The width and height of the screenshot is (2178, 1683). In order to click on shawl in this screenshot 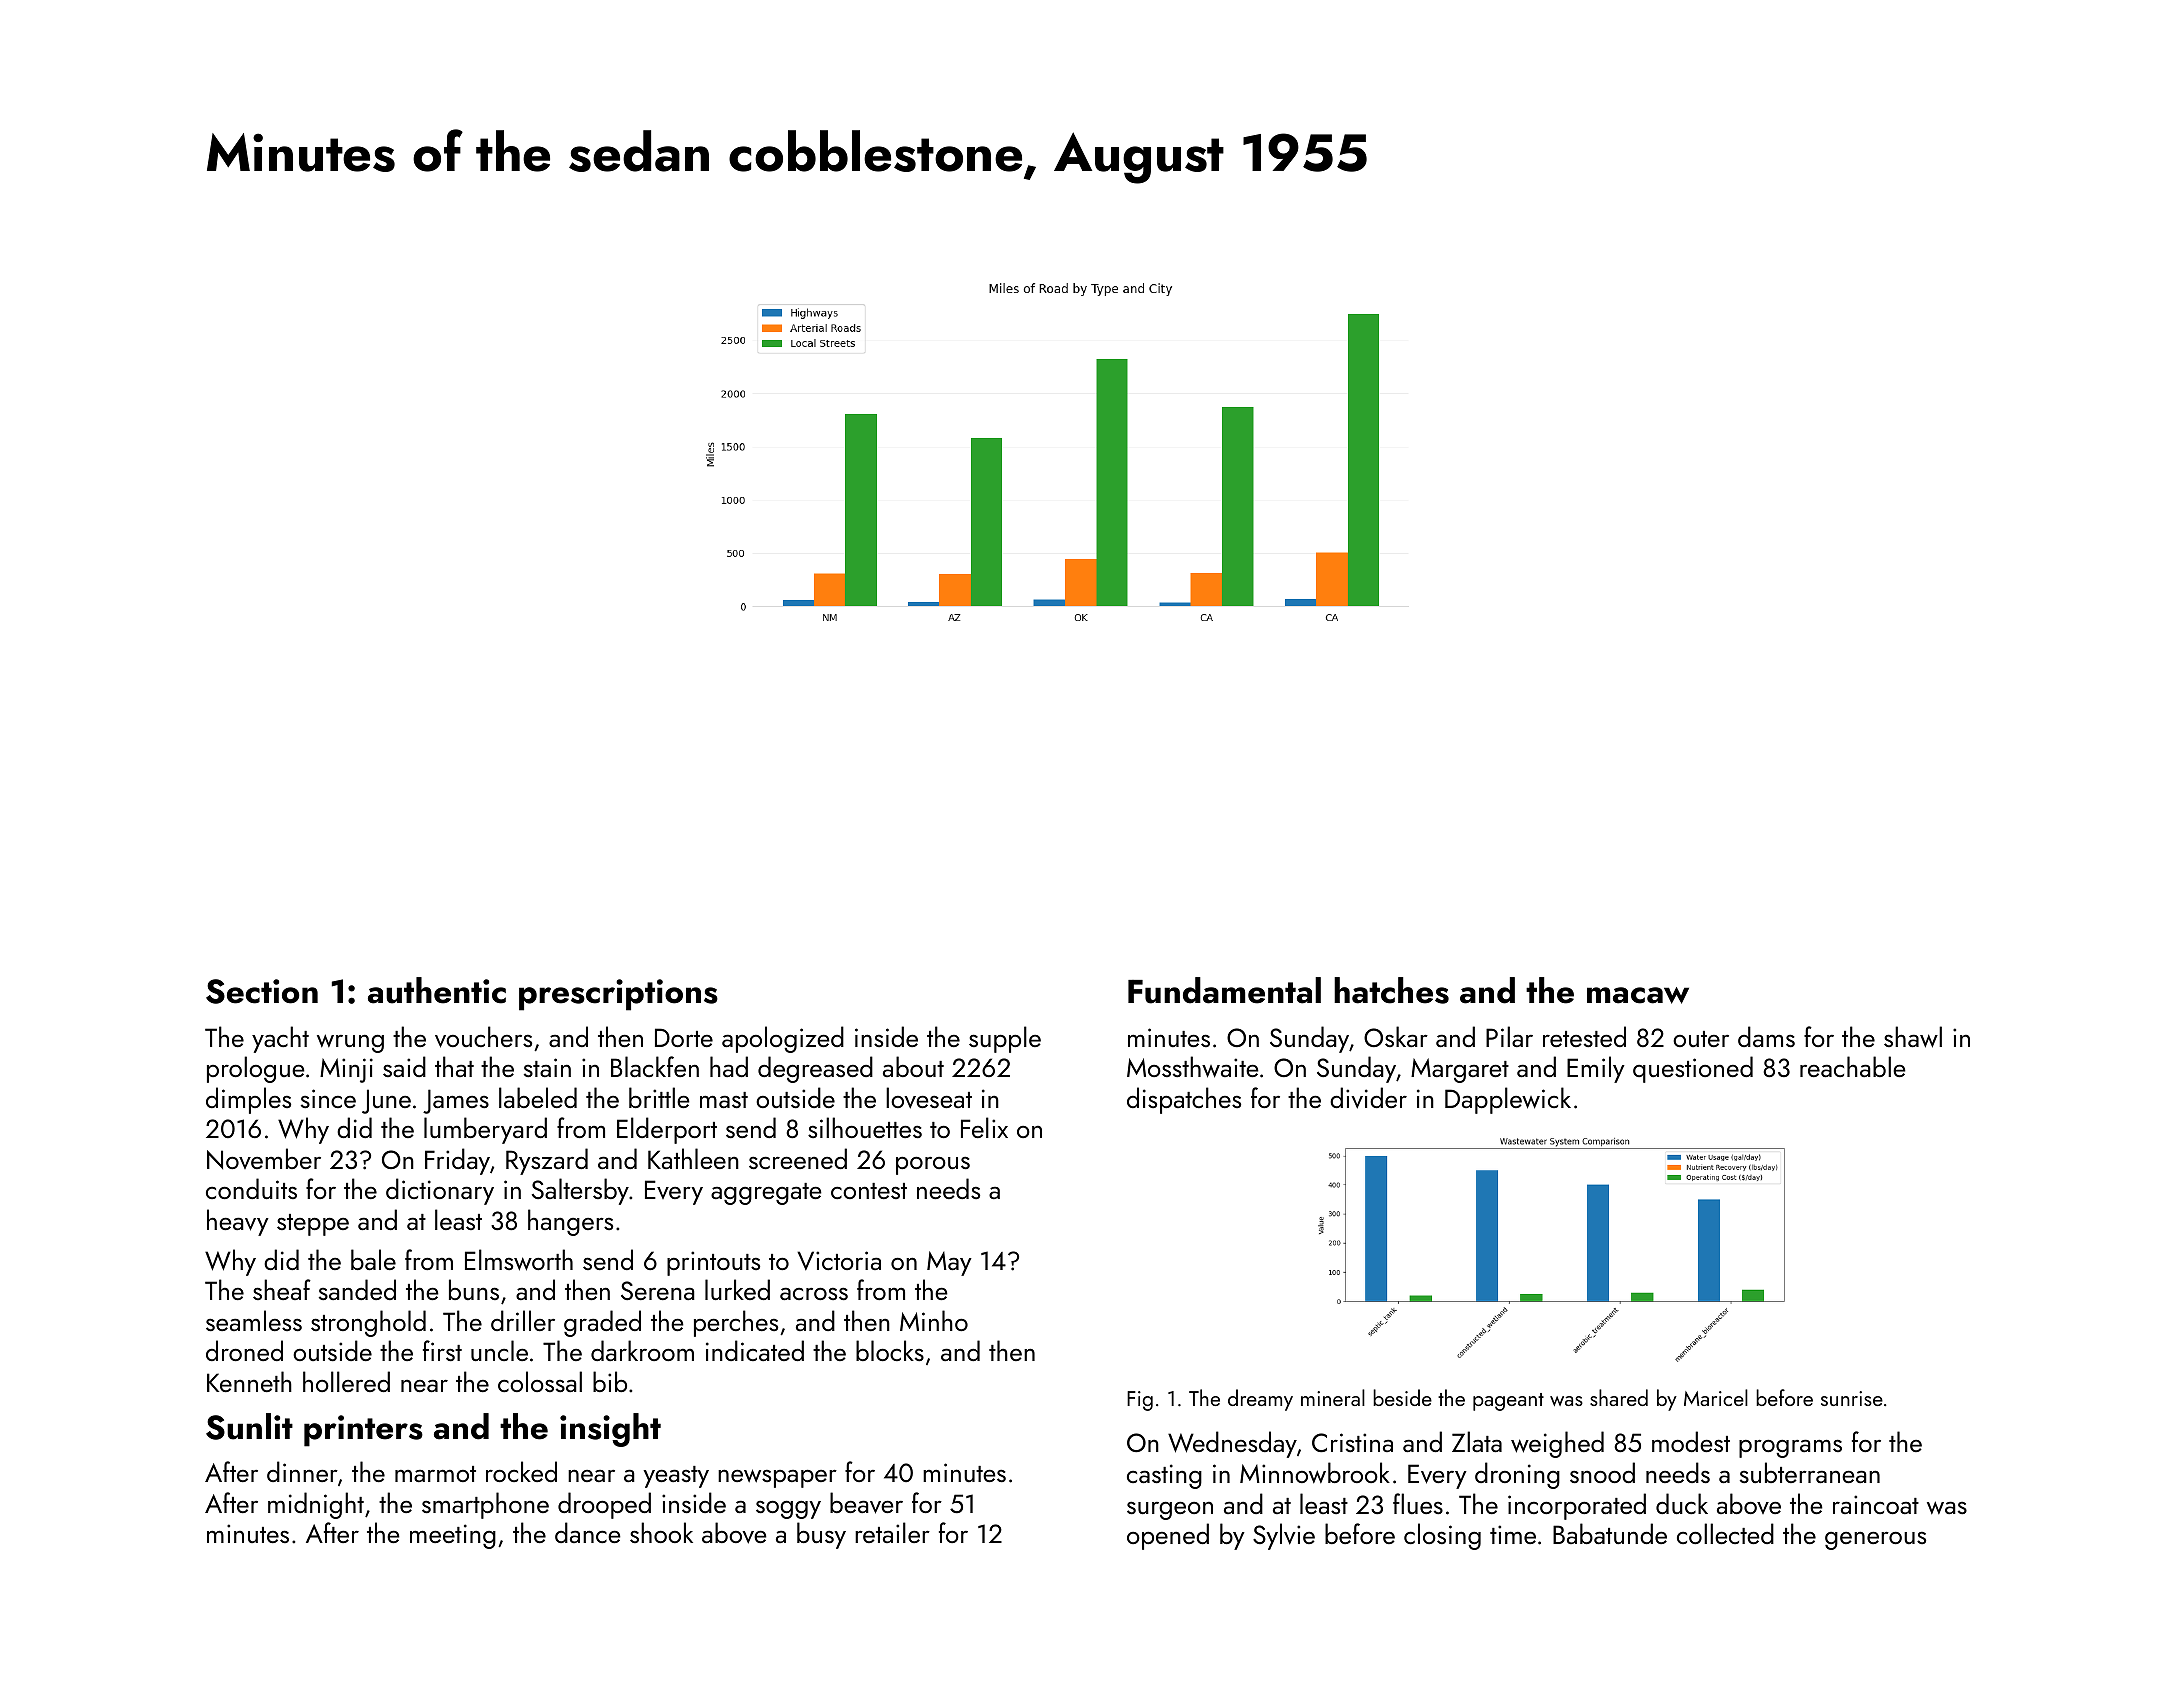, I will do `click(1913, 1037)`.
